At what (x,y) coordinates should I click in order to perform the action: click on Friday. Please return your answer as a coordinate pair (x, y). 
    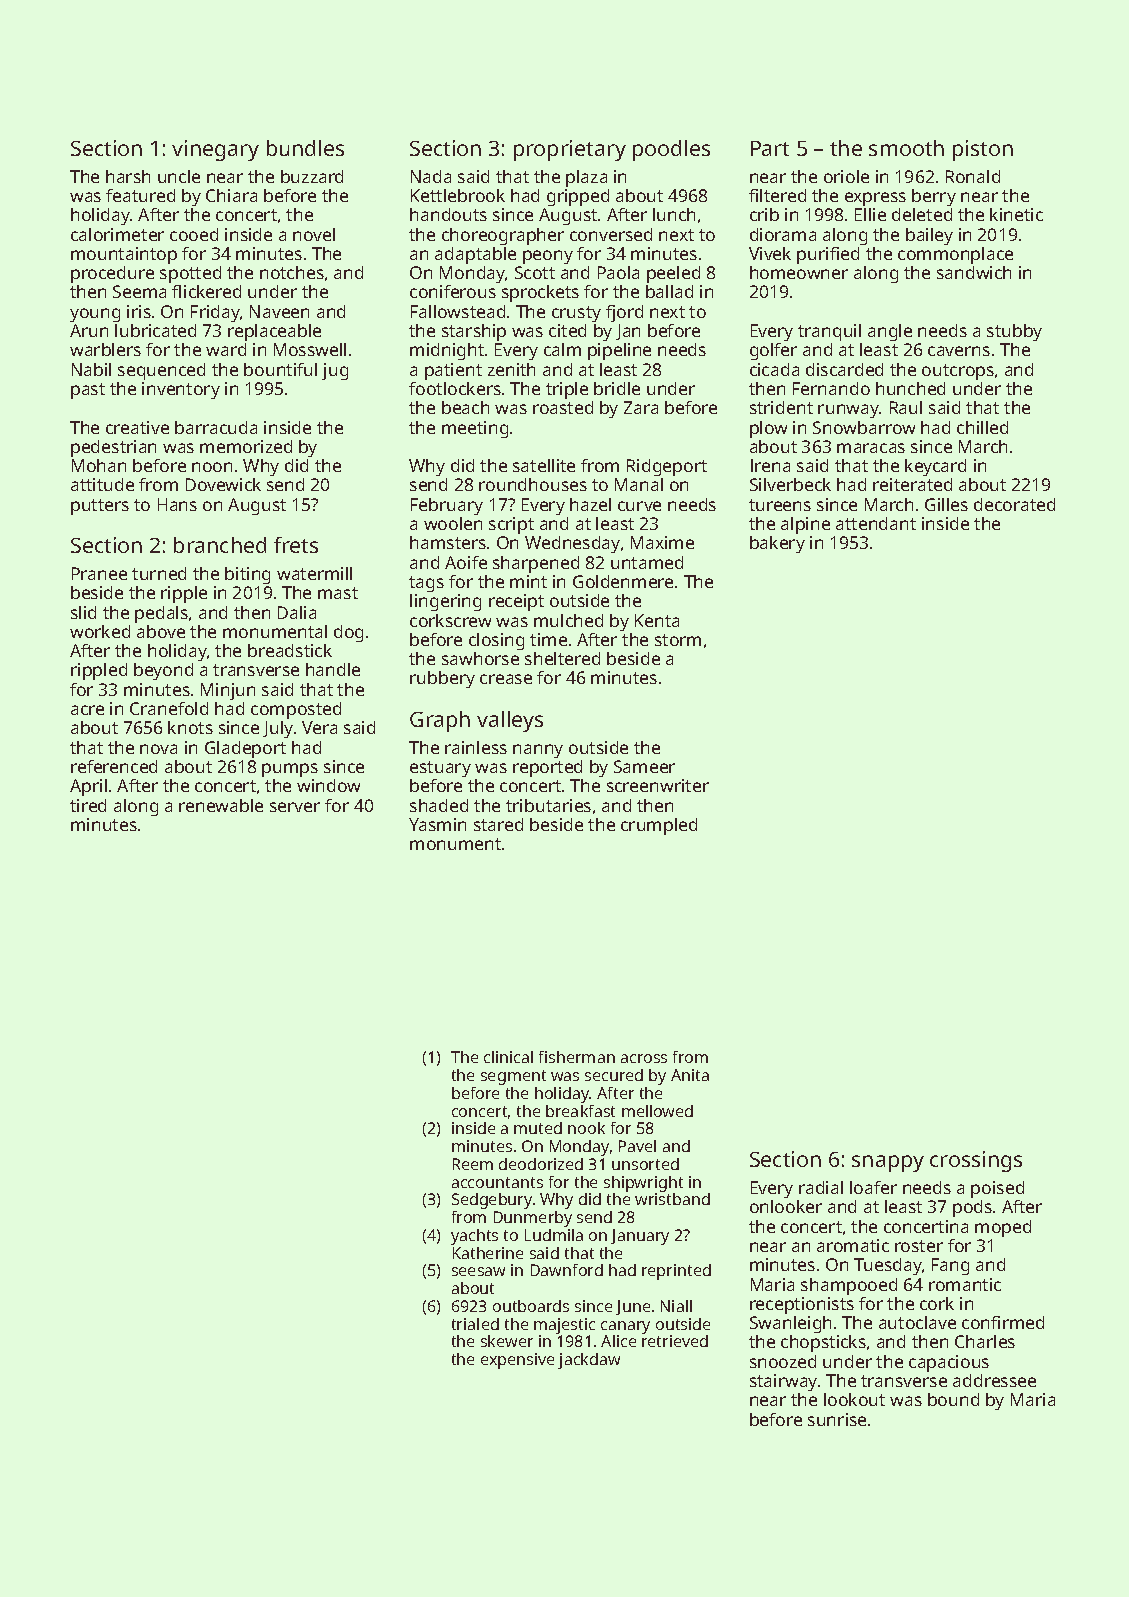
    Looking at the image, I should click on (215, 313).
